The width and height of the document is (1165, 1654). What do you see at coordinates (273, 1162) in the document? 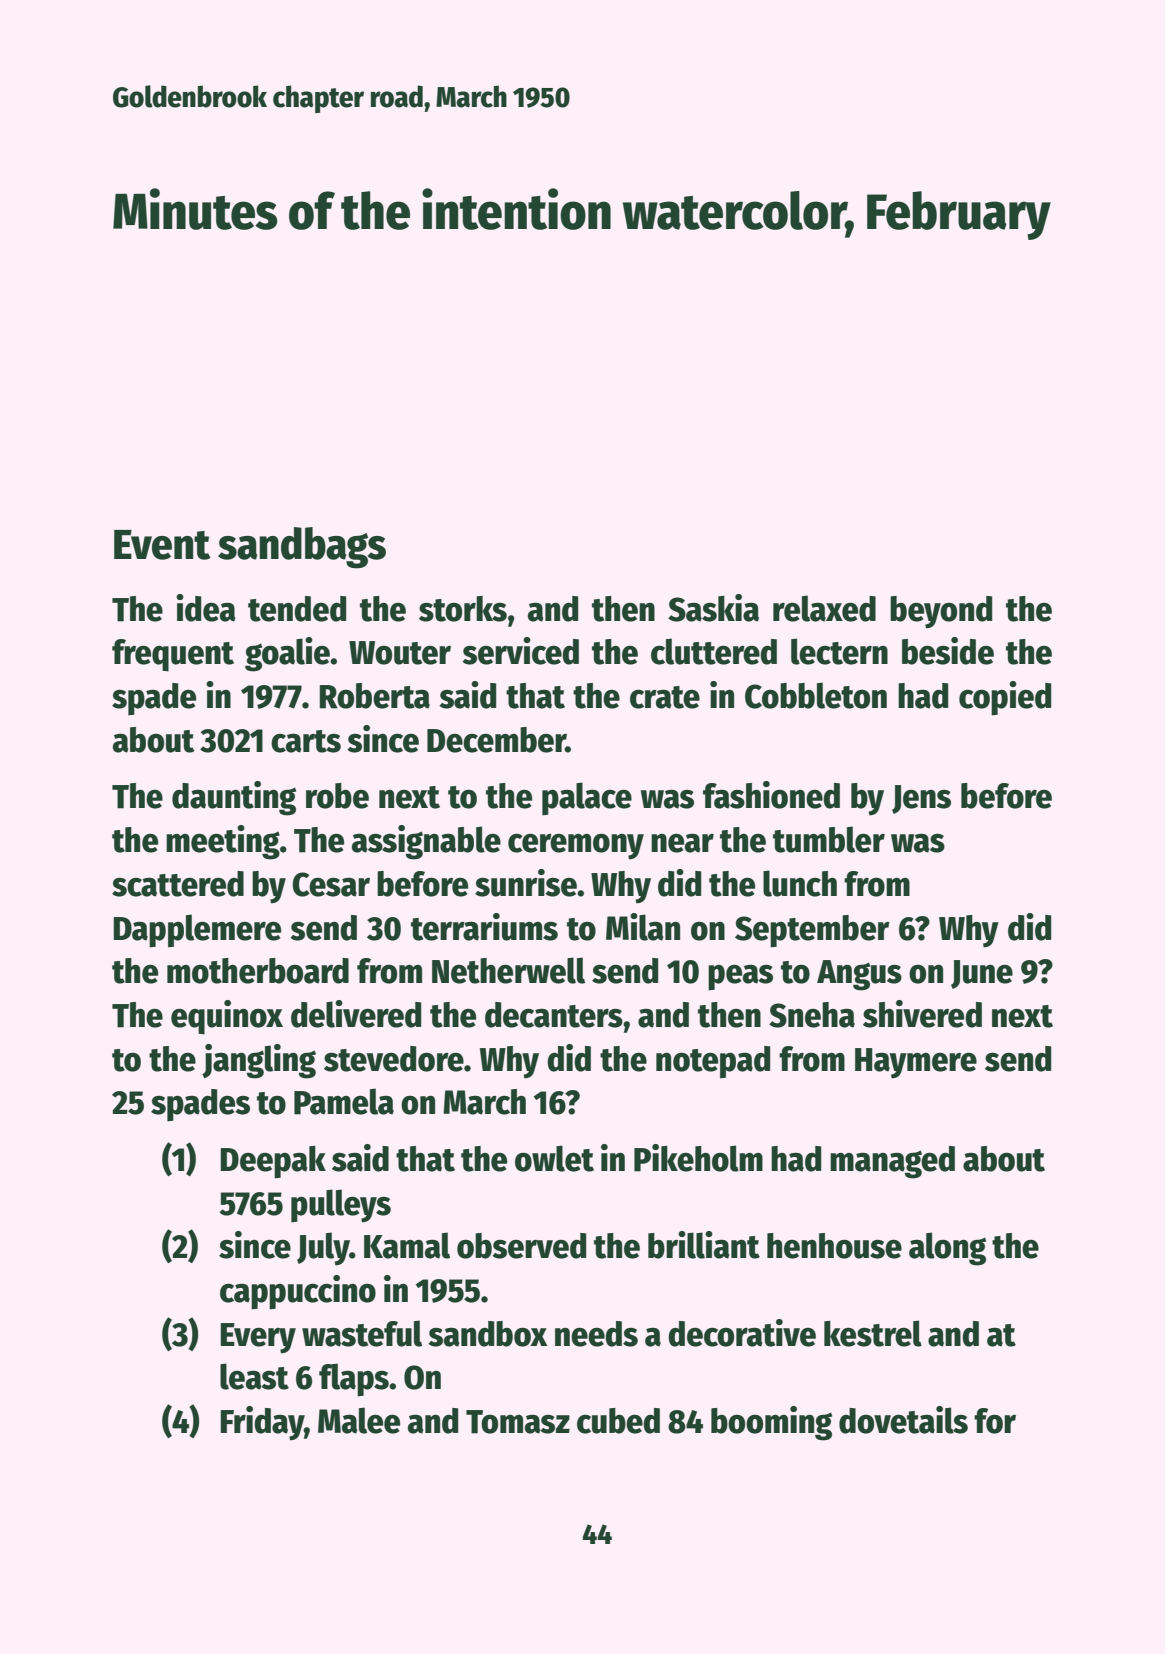
I see `Deepak` at bounding box center [273, 1162].
